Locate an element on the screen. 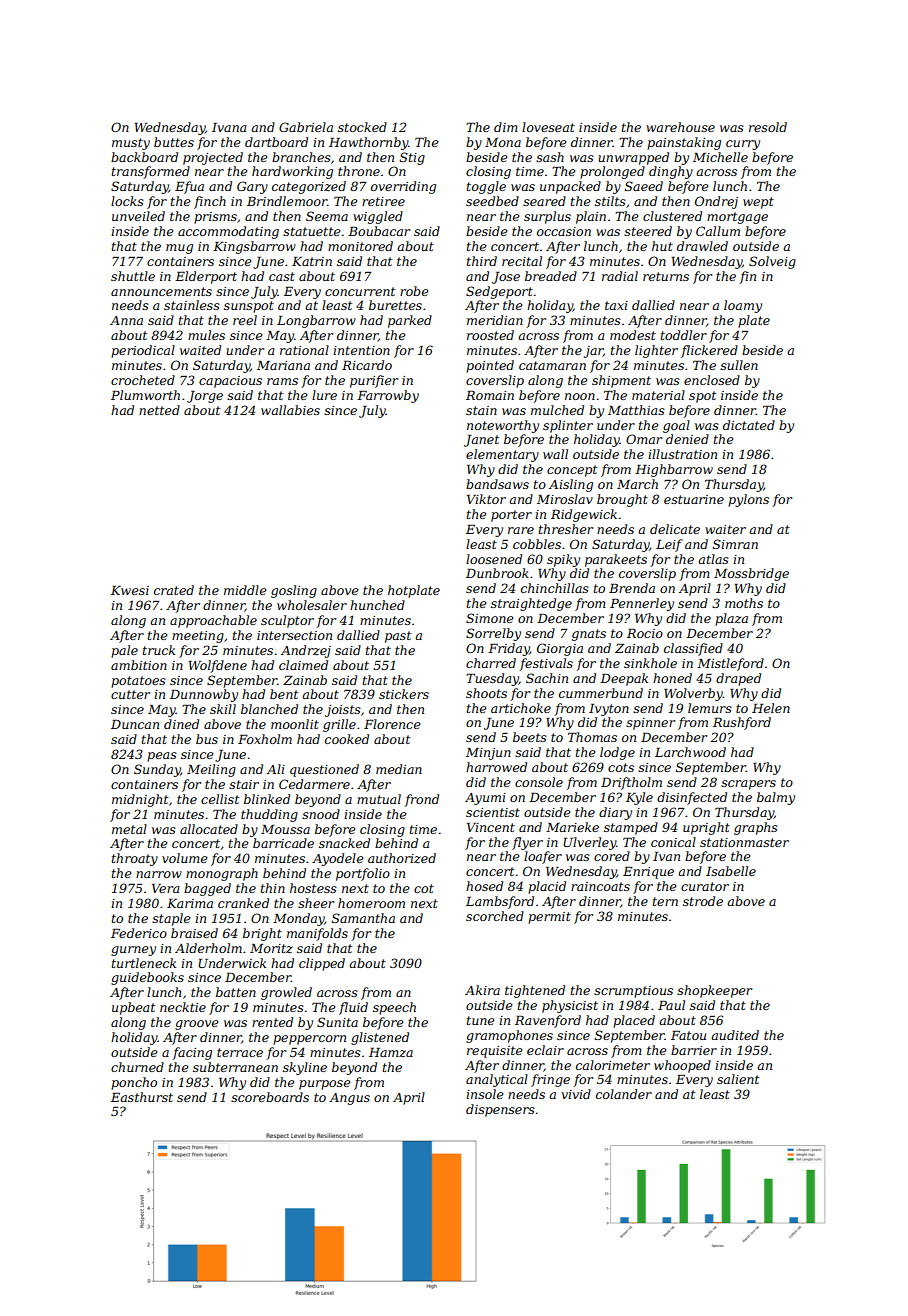 The height and width of the screenshot is (1316, 908). crated is located at coordinates (174, 590).
